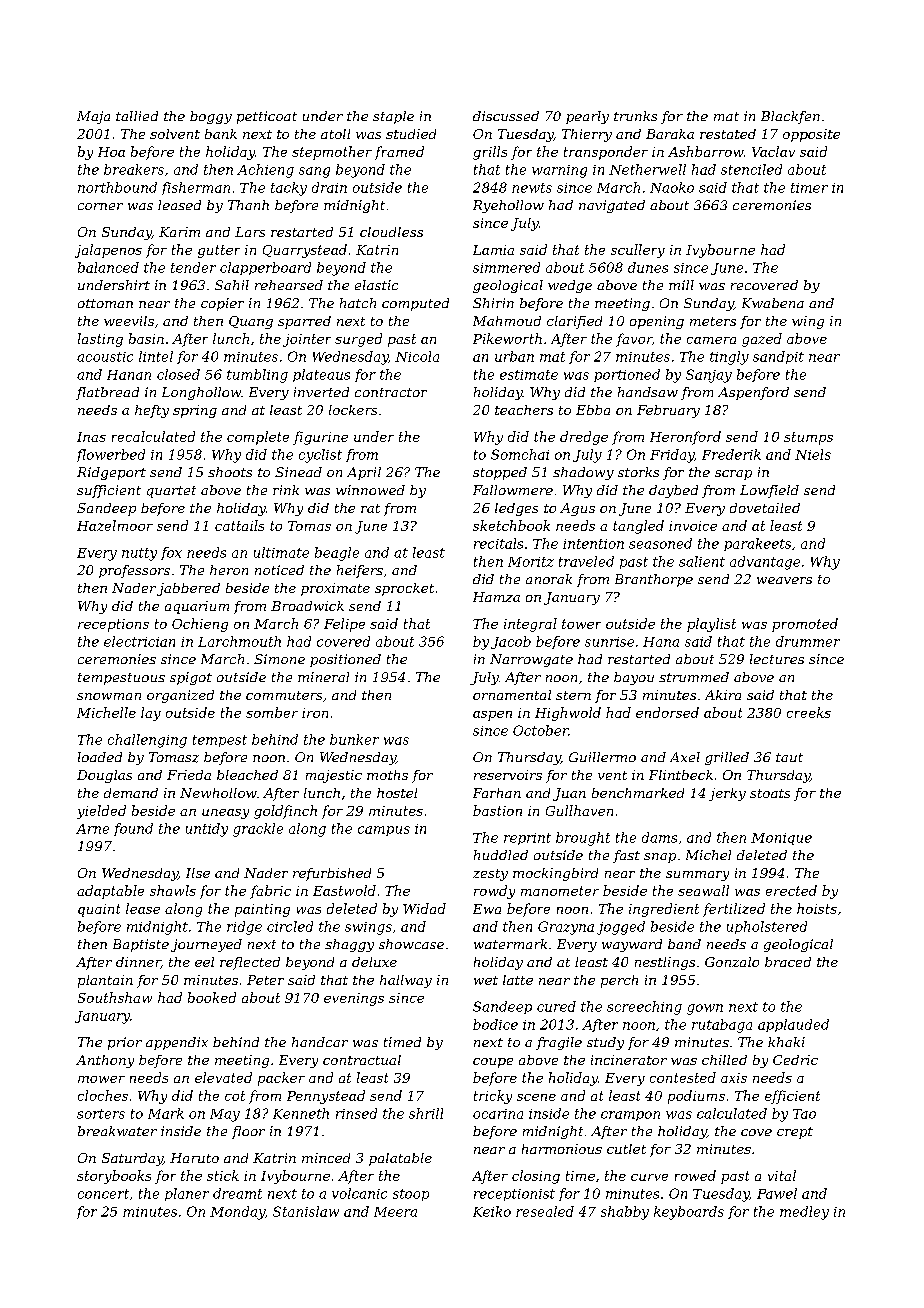 This screenshot has width=924, height=1308. Describe the element at coordinates (587, 117) in the screenshot. I see `pearly` at that location.
